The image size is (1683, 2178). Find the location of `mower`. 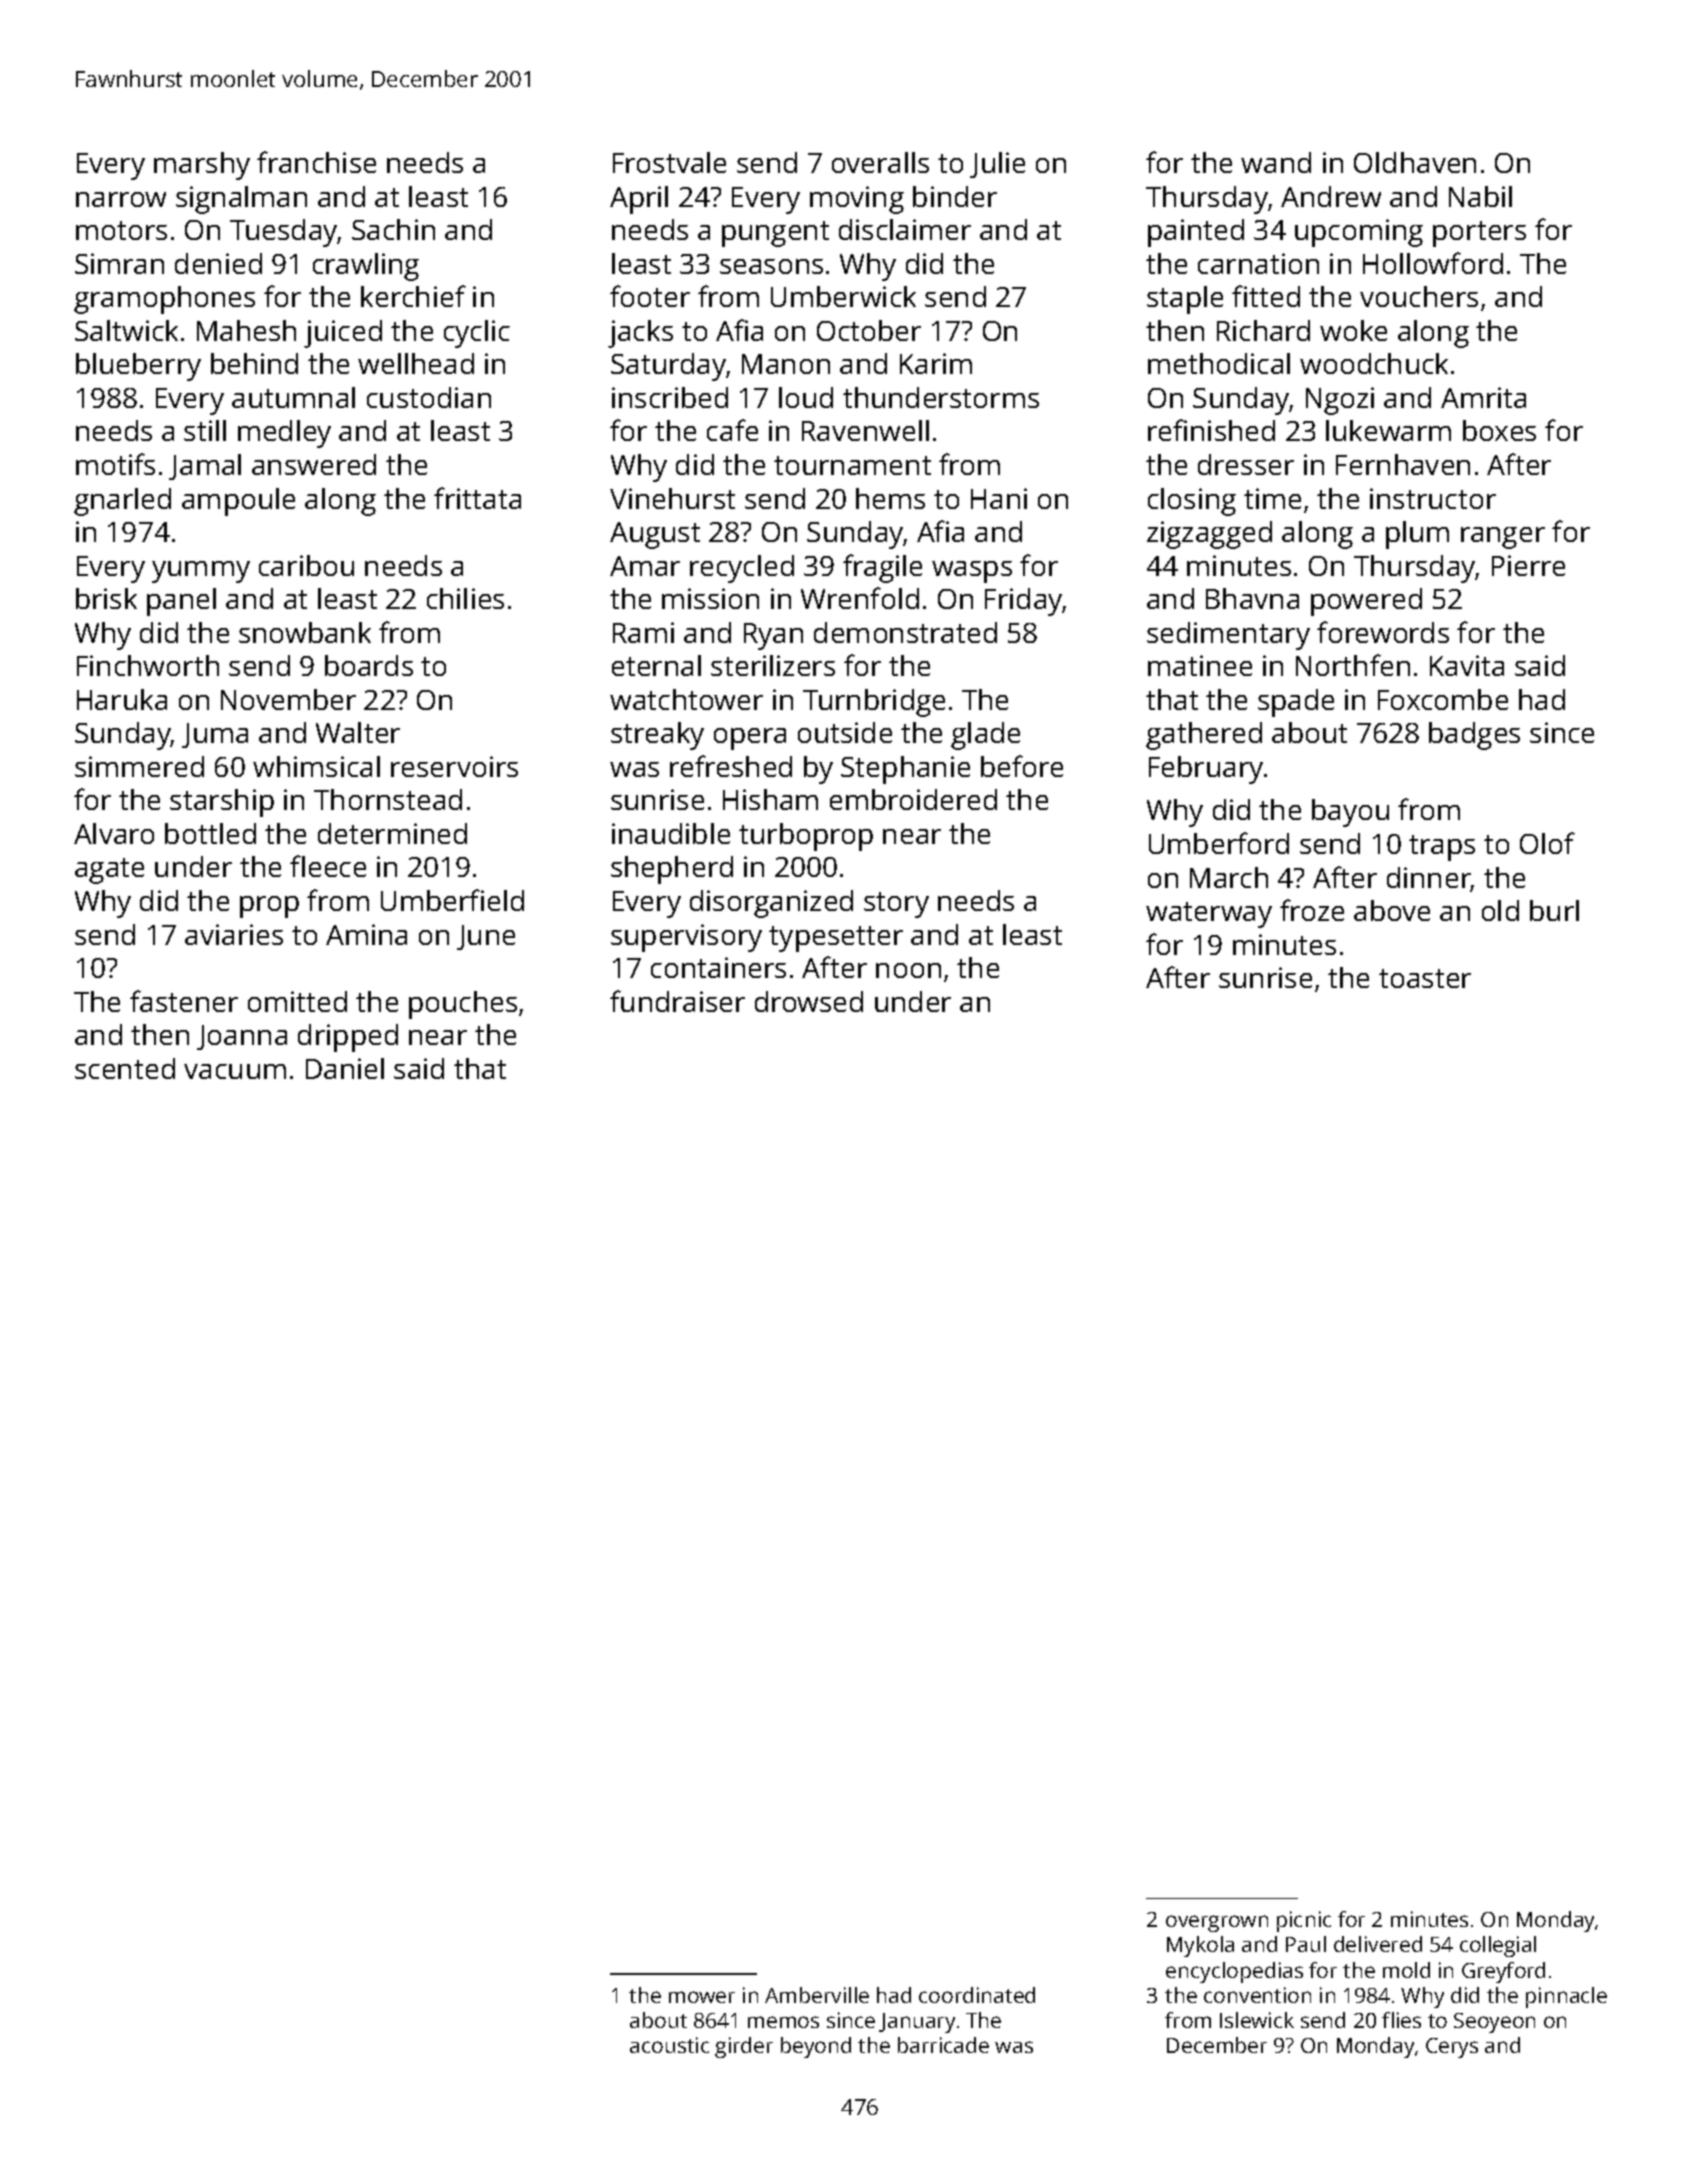

mower is located at coordinates (702, 1997).
